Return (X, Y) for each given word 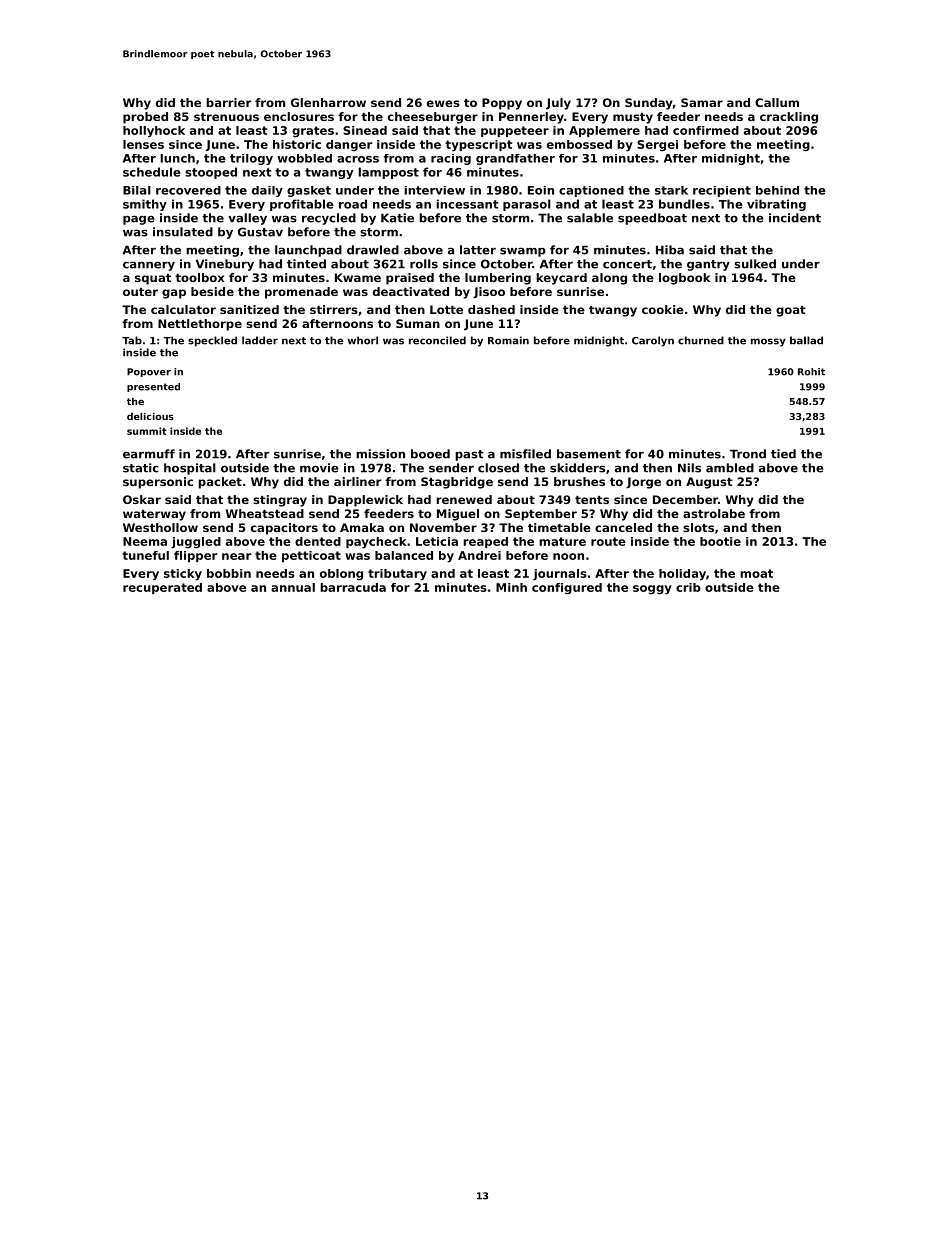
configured (567, 588)
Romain (508, 340)
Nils (689, 468)
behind (777, 190)
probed (145, 118)
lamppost (388, 173)
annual (293, 587)
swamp (523, 252)
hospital (190, 469)
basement (589, 454)
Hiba (670, 250)
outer (140, 292)
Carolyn (653, 341)
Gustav (260, 232)
